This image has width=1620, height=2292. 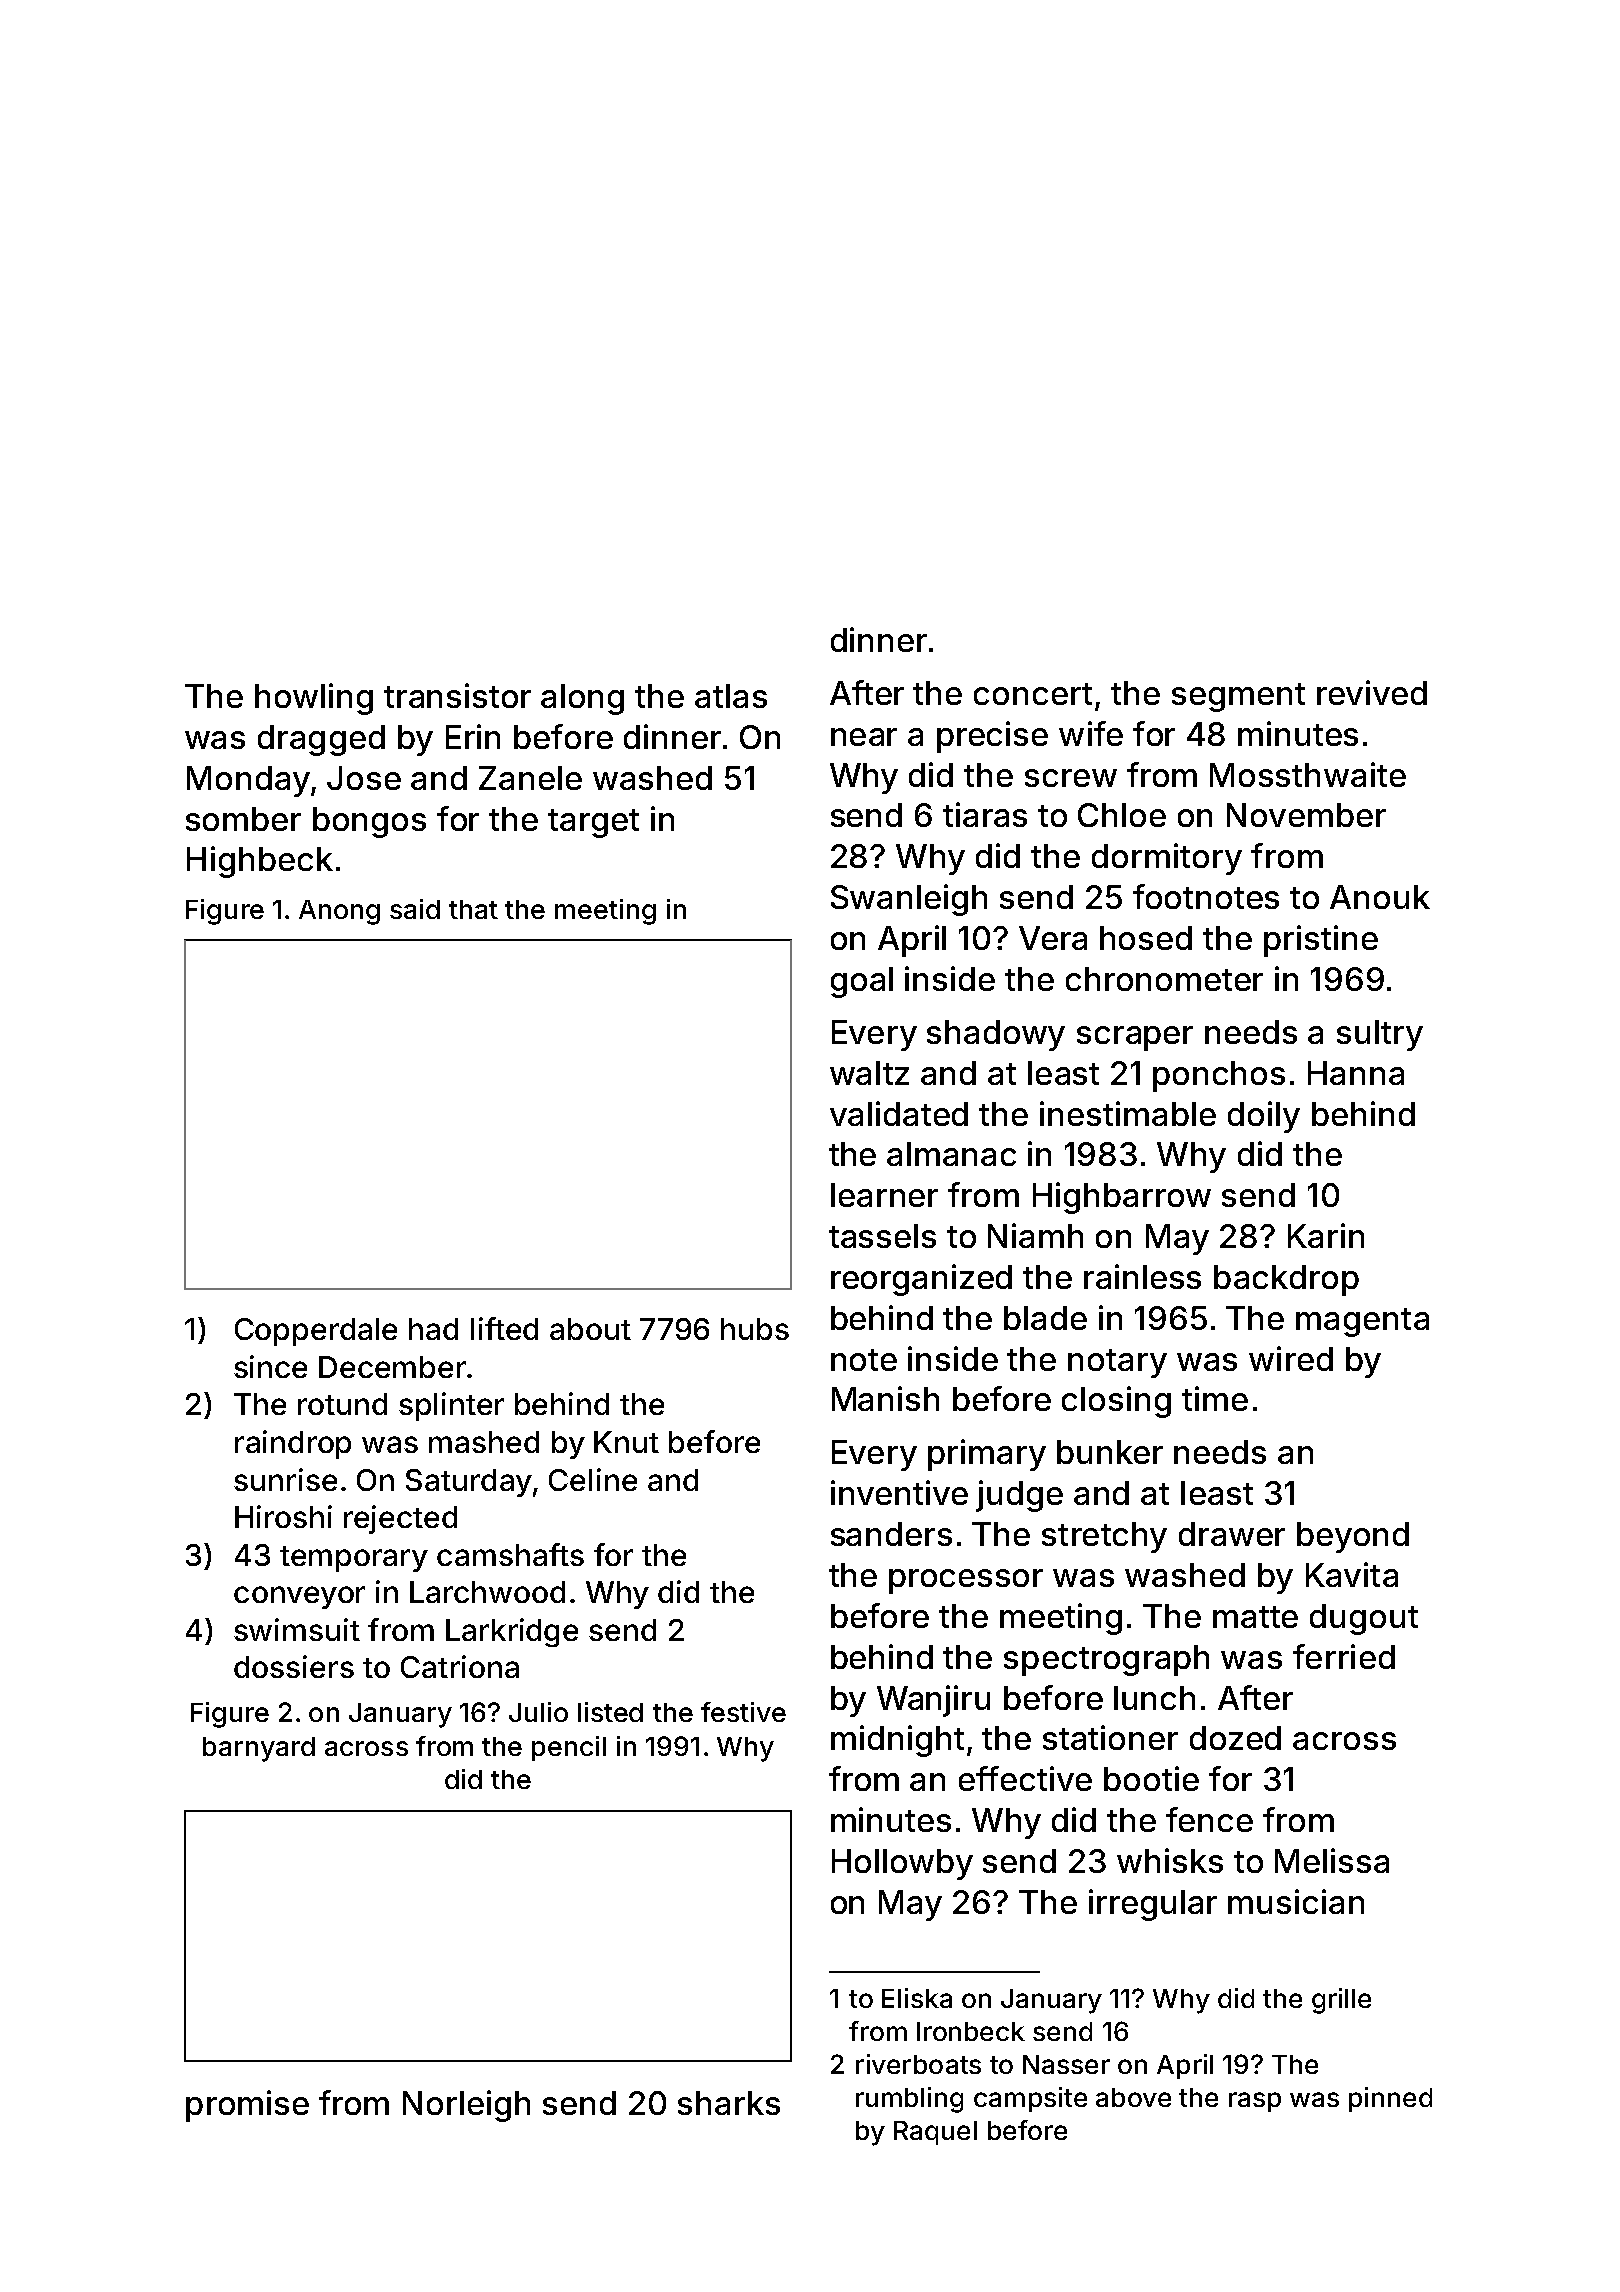 I want to click on Copperdale, so click(x=316, y=1332).
